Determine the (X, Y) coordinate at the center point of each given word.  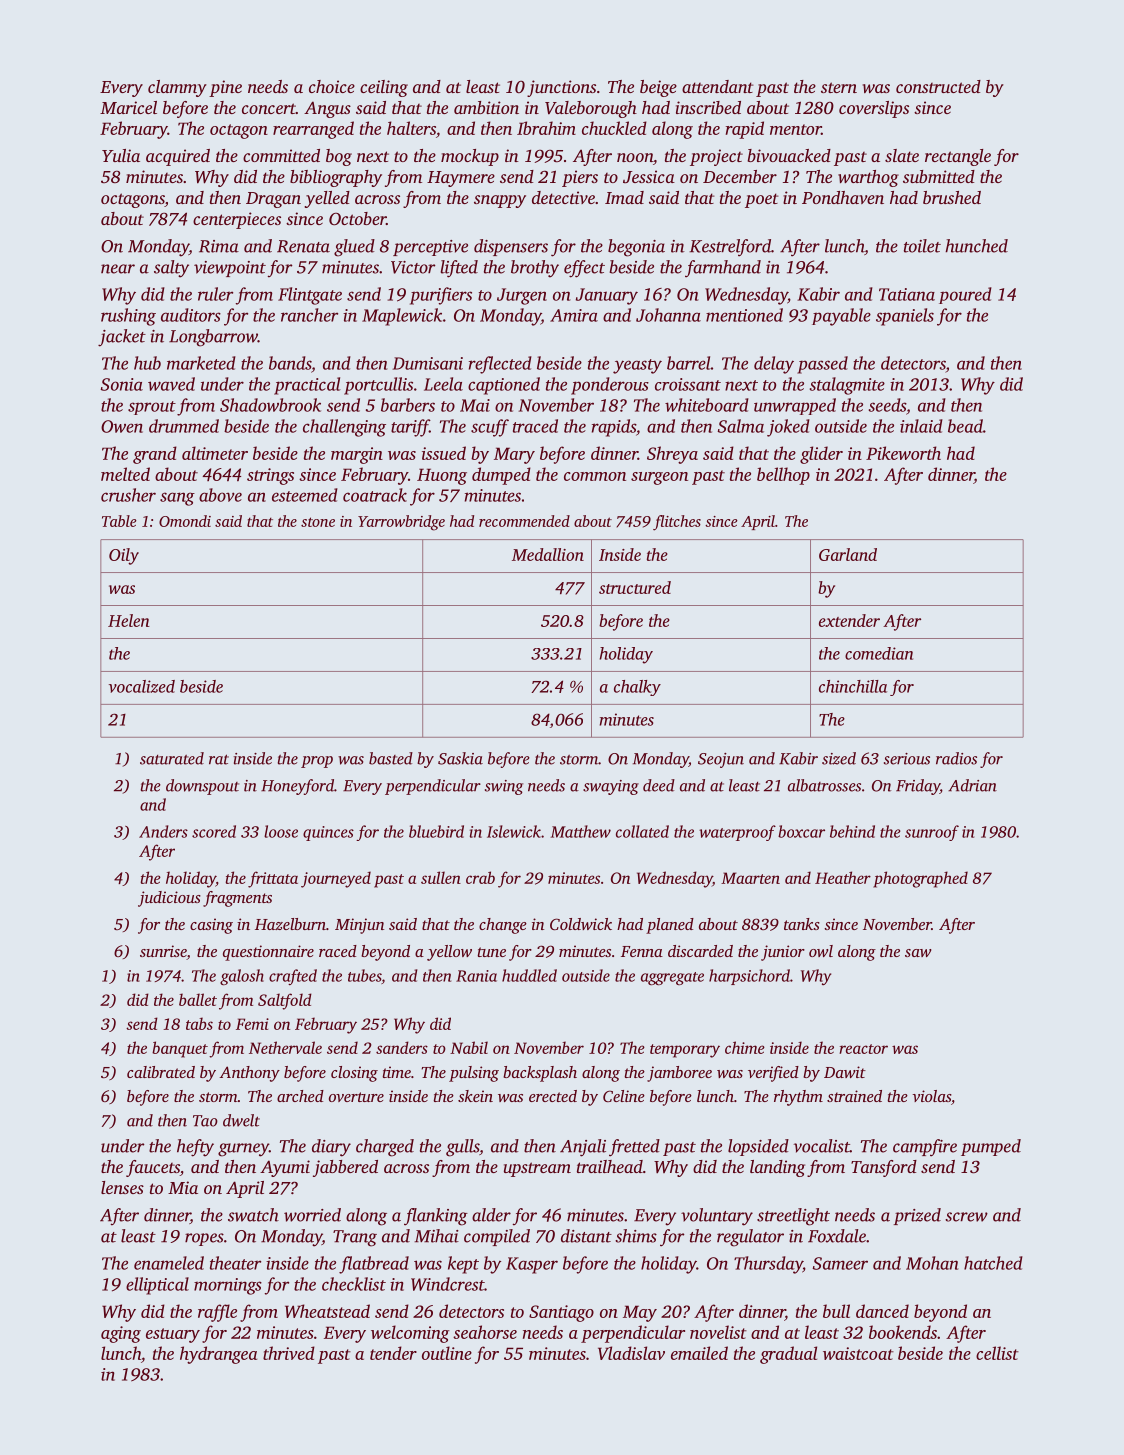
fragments (237, 899)
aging (121, 1334)
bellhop (783, 476)
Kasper (532, 1265)
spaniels (905, 317)
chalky (637, 688)
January (607, 296)
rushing (128, 317)
